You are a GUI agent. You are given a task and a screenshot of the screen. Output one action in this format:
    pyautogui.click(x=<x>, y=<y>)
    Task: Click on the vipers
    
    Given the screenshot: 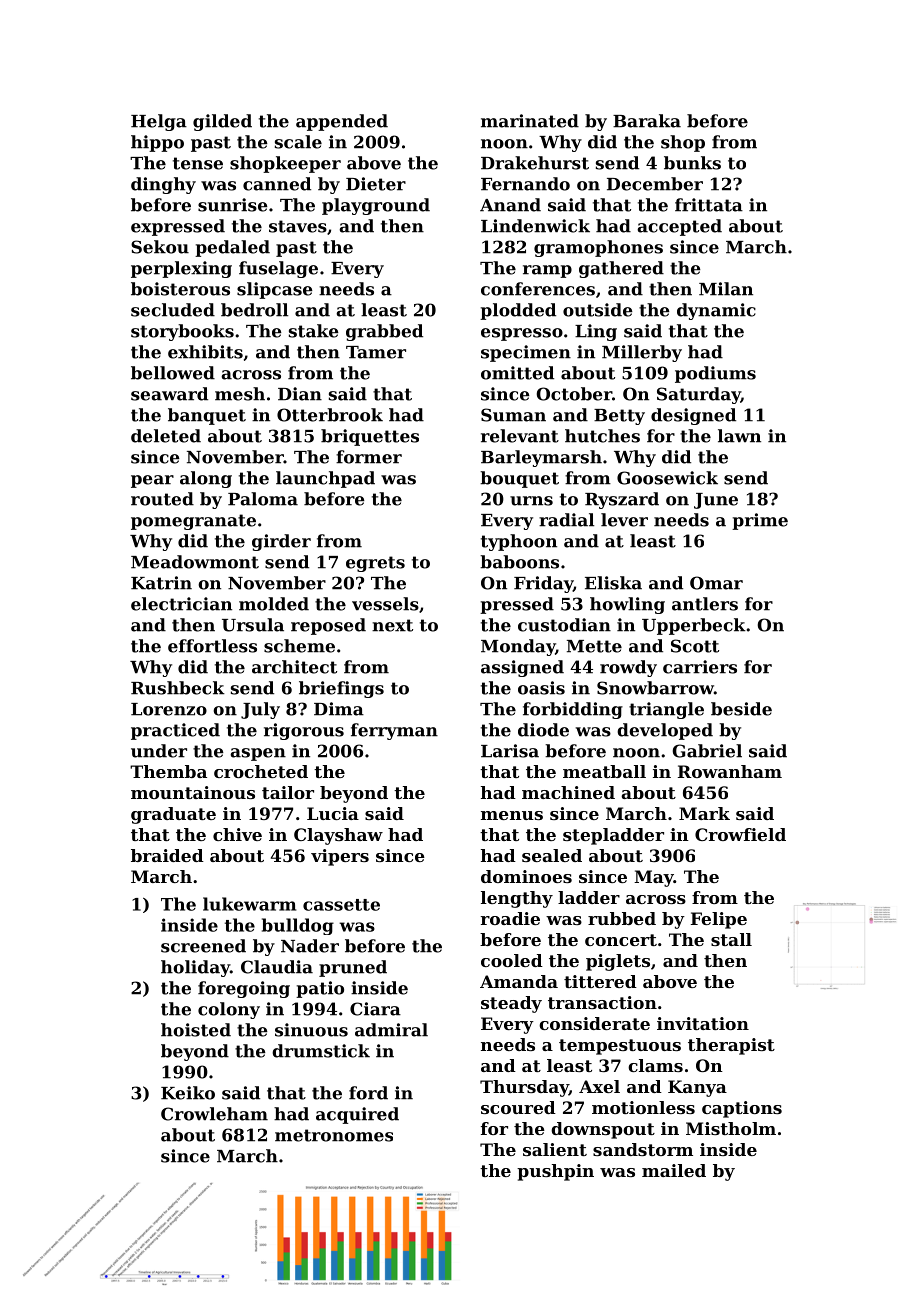 What is the action you would take?
    pyautogui.click(x=340, y=857)
